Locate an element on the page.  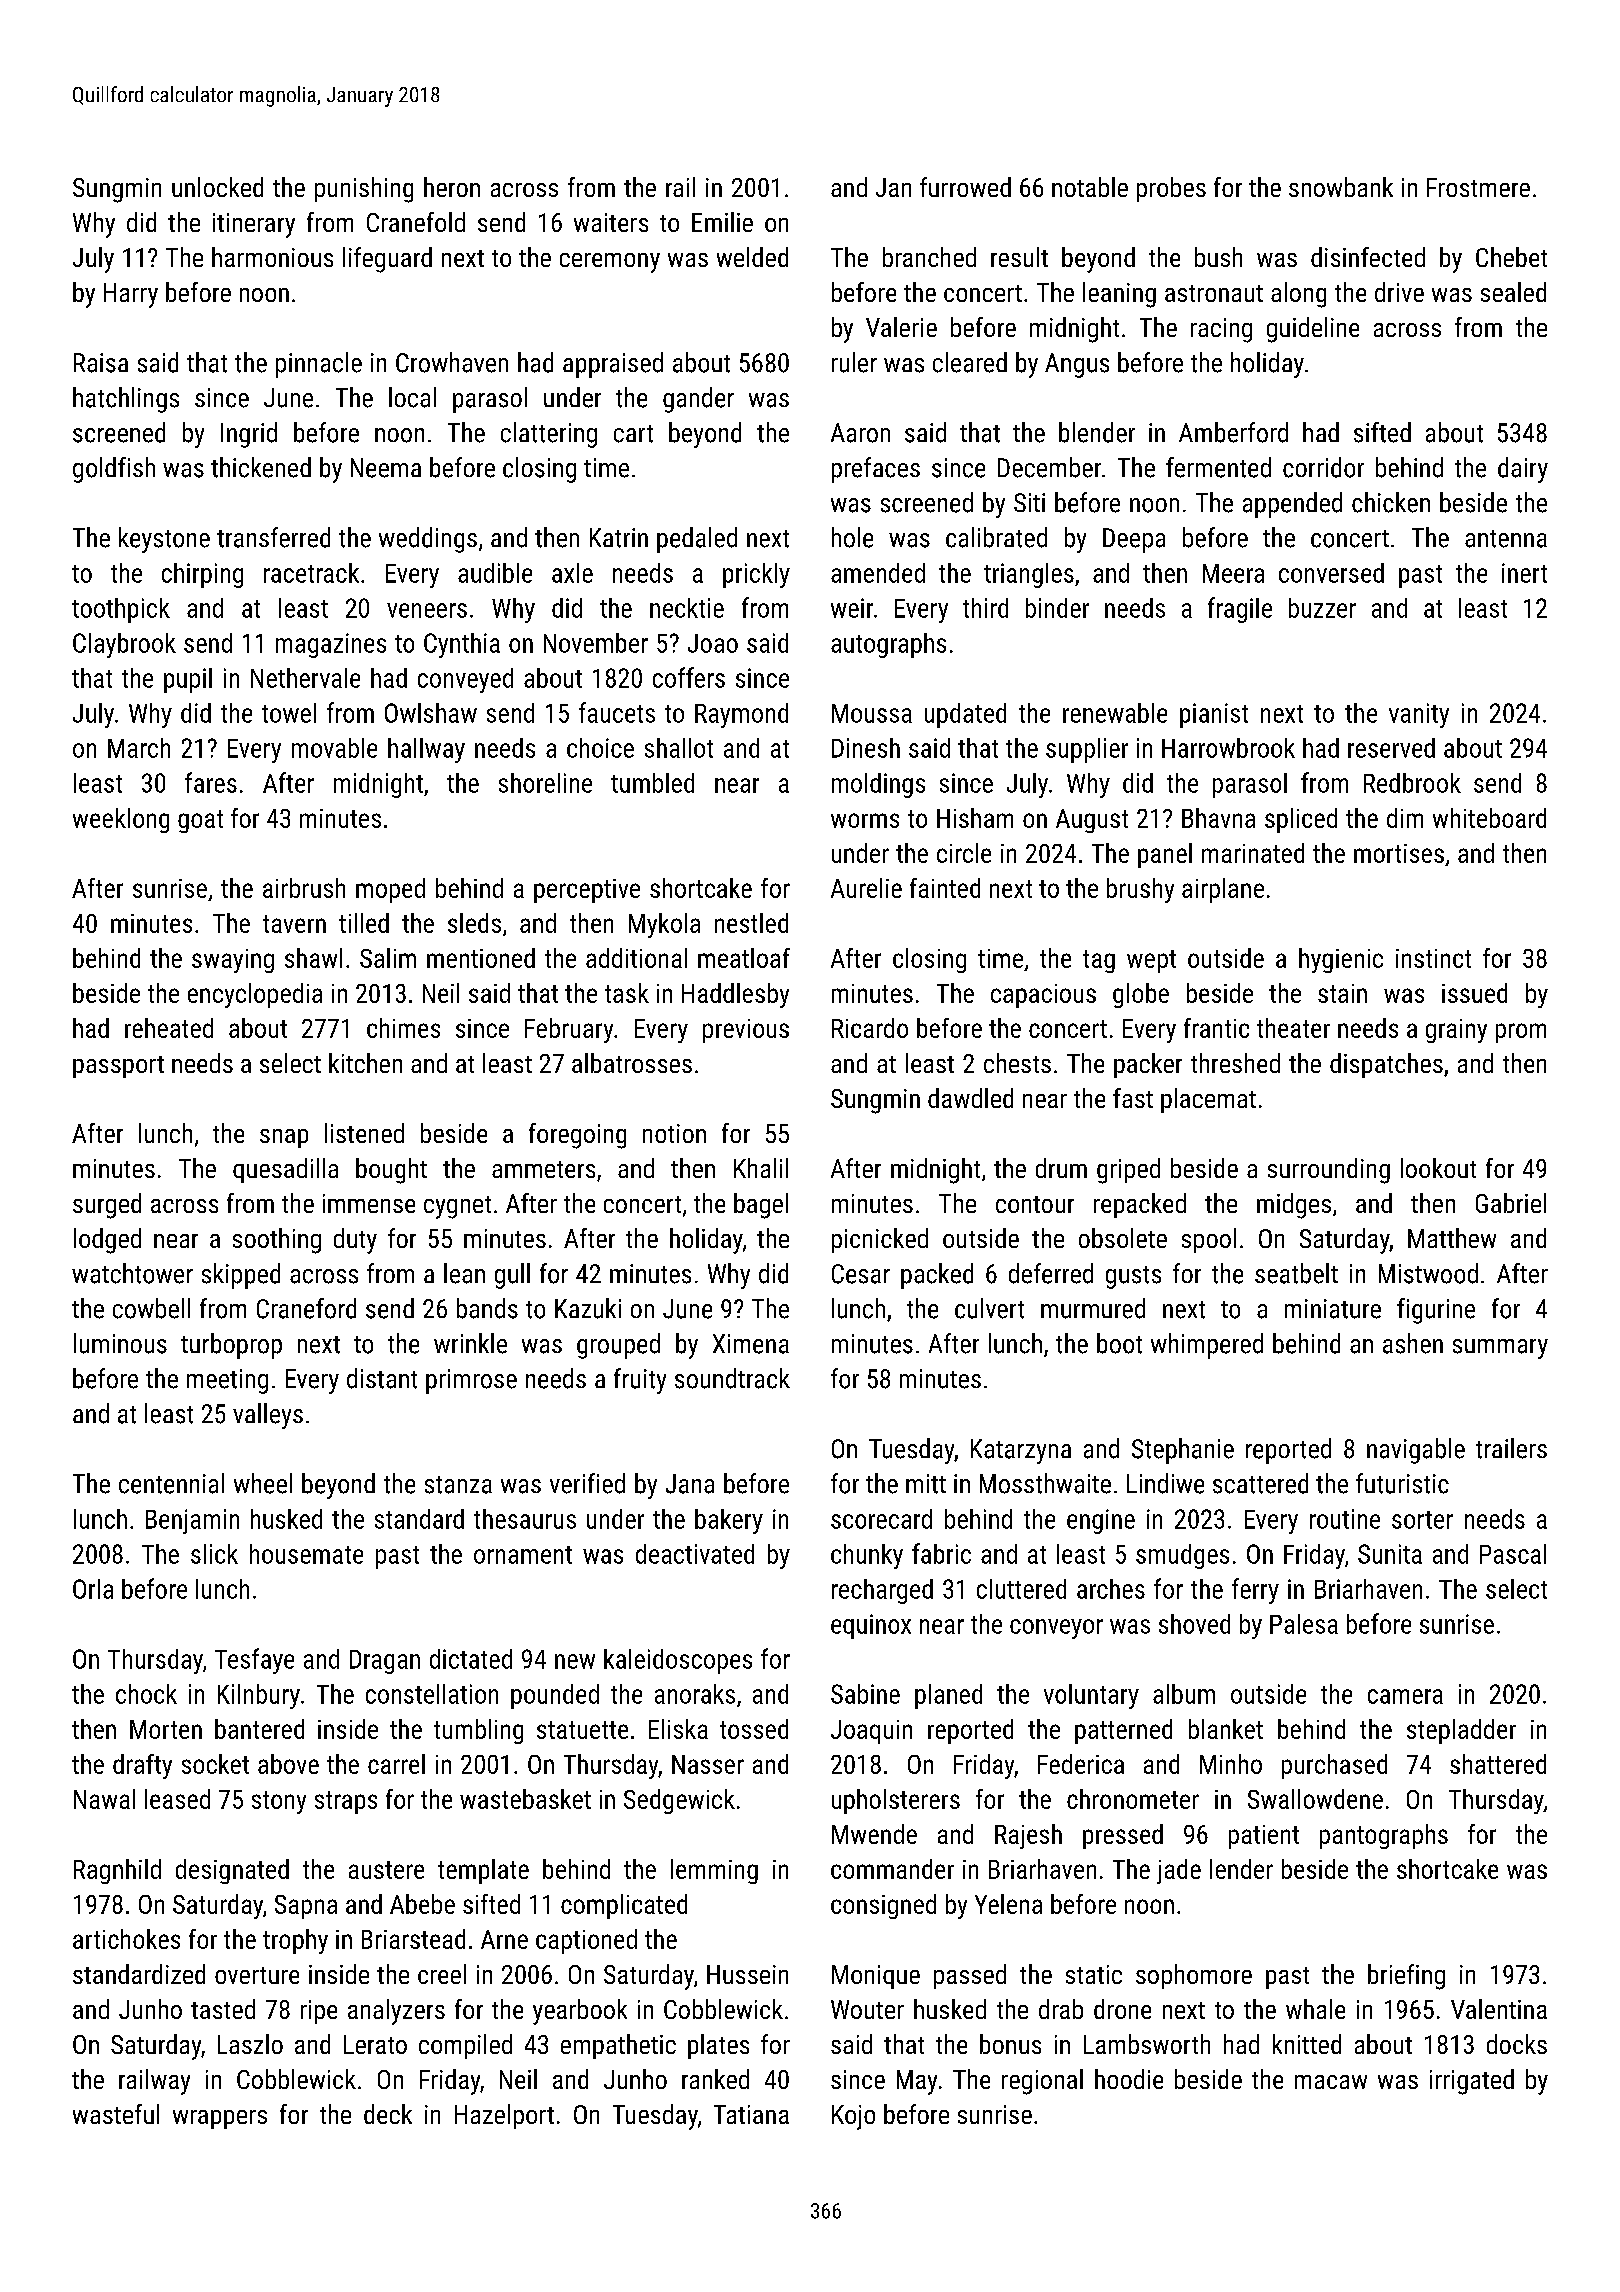
waiters is located at coordinates (611, 222).
